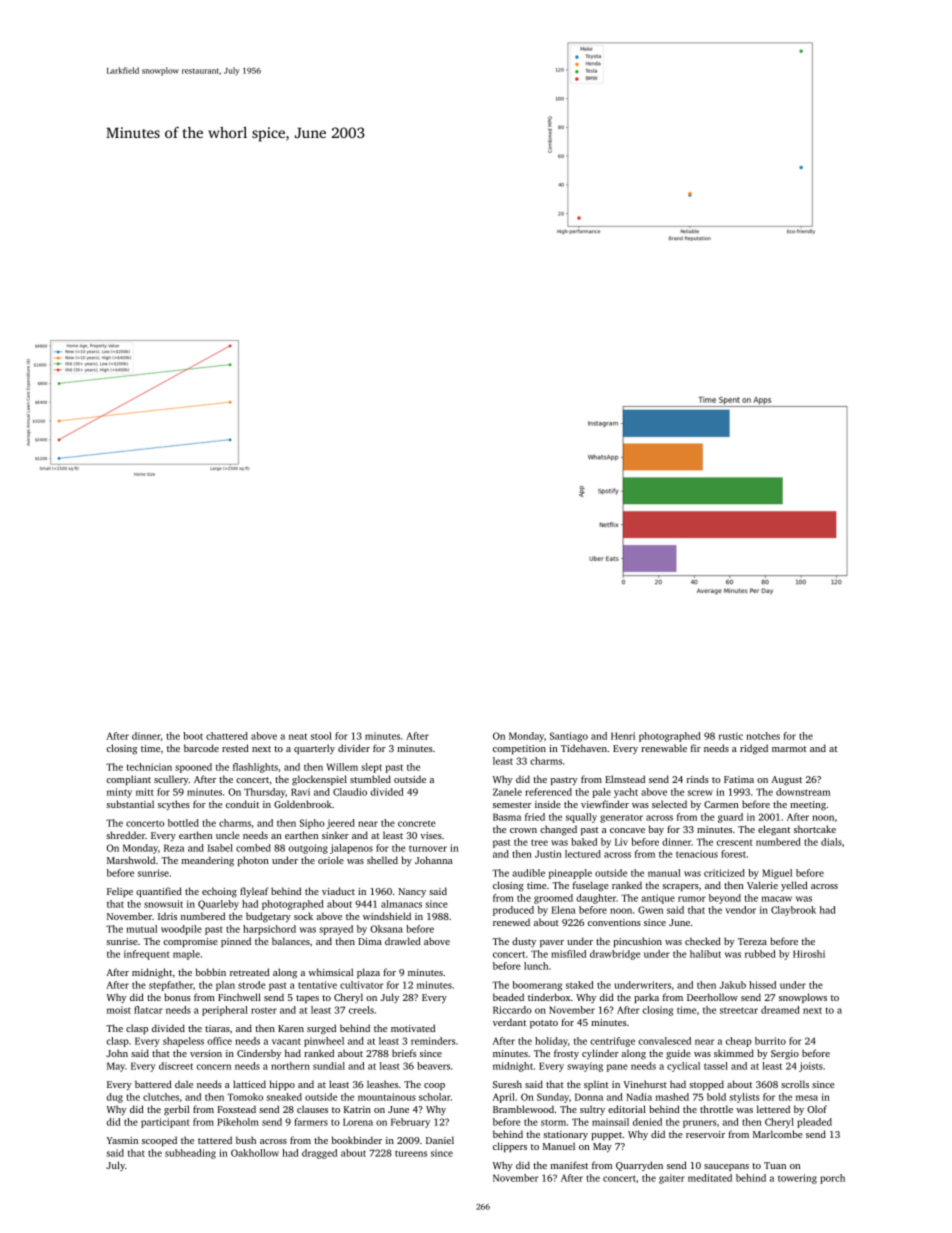  What do you see at coordinates (775, 1165) in the page?
I see `Tuan` at bounding box center [775, 1165].
